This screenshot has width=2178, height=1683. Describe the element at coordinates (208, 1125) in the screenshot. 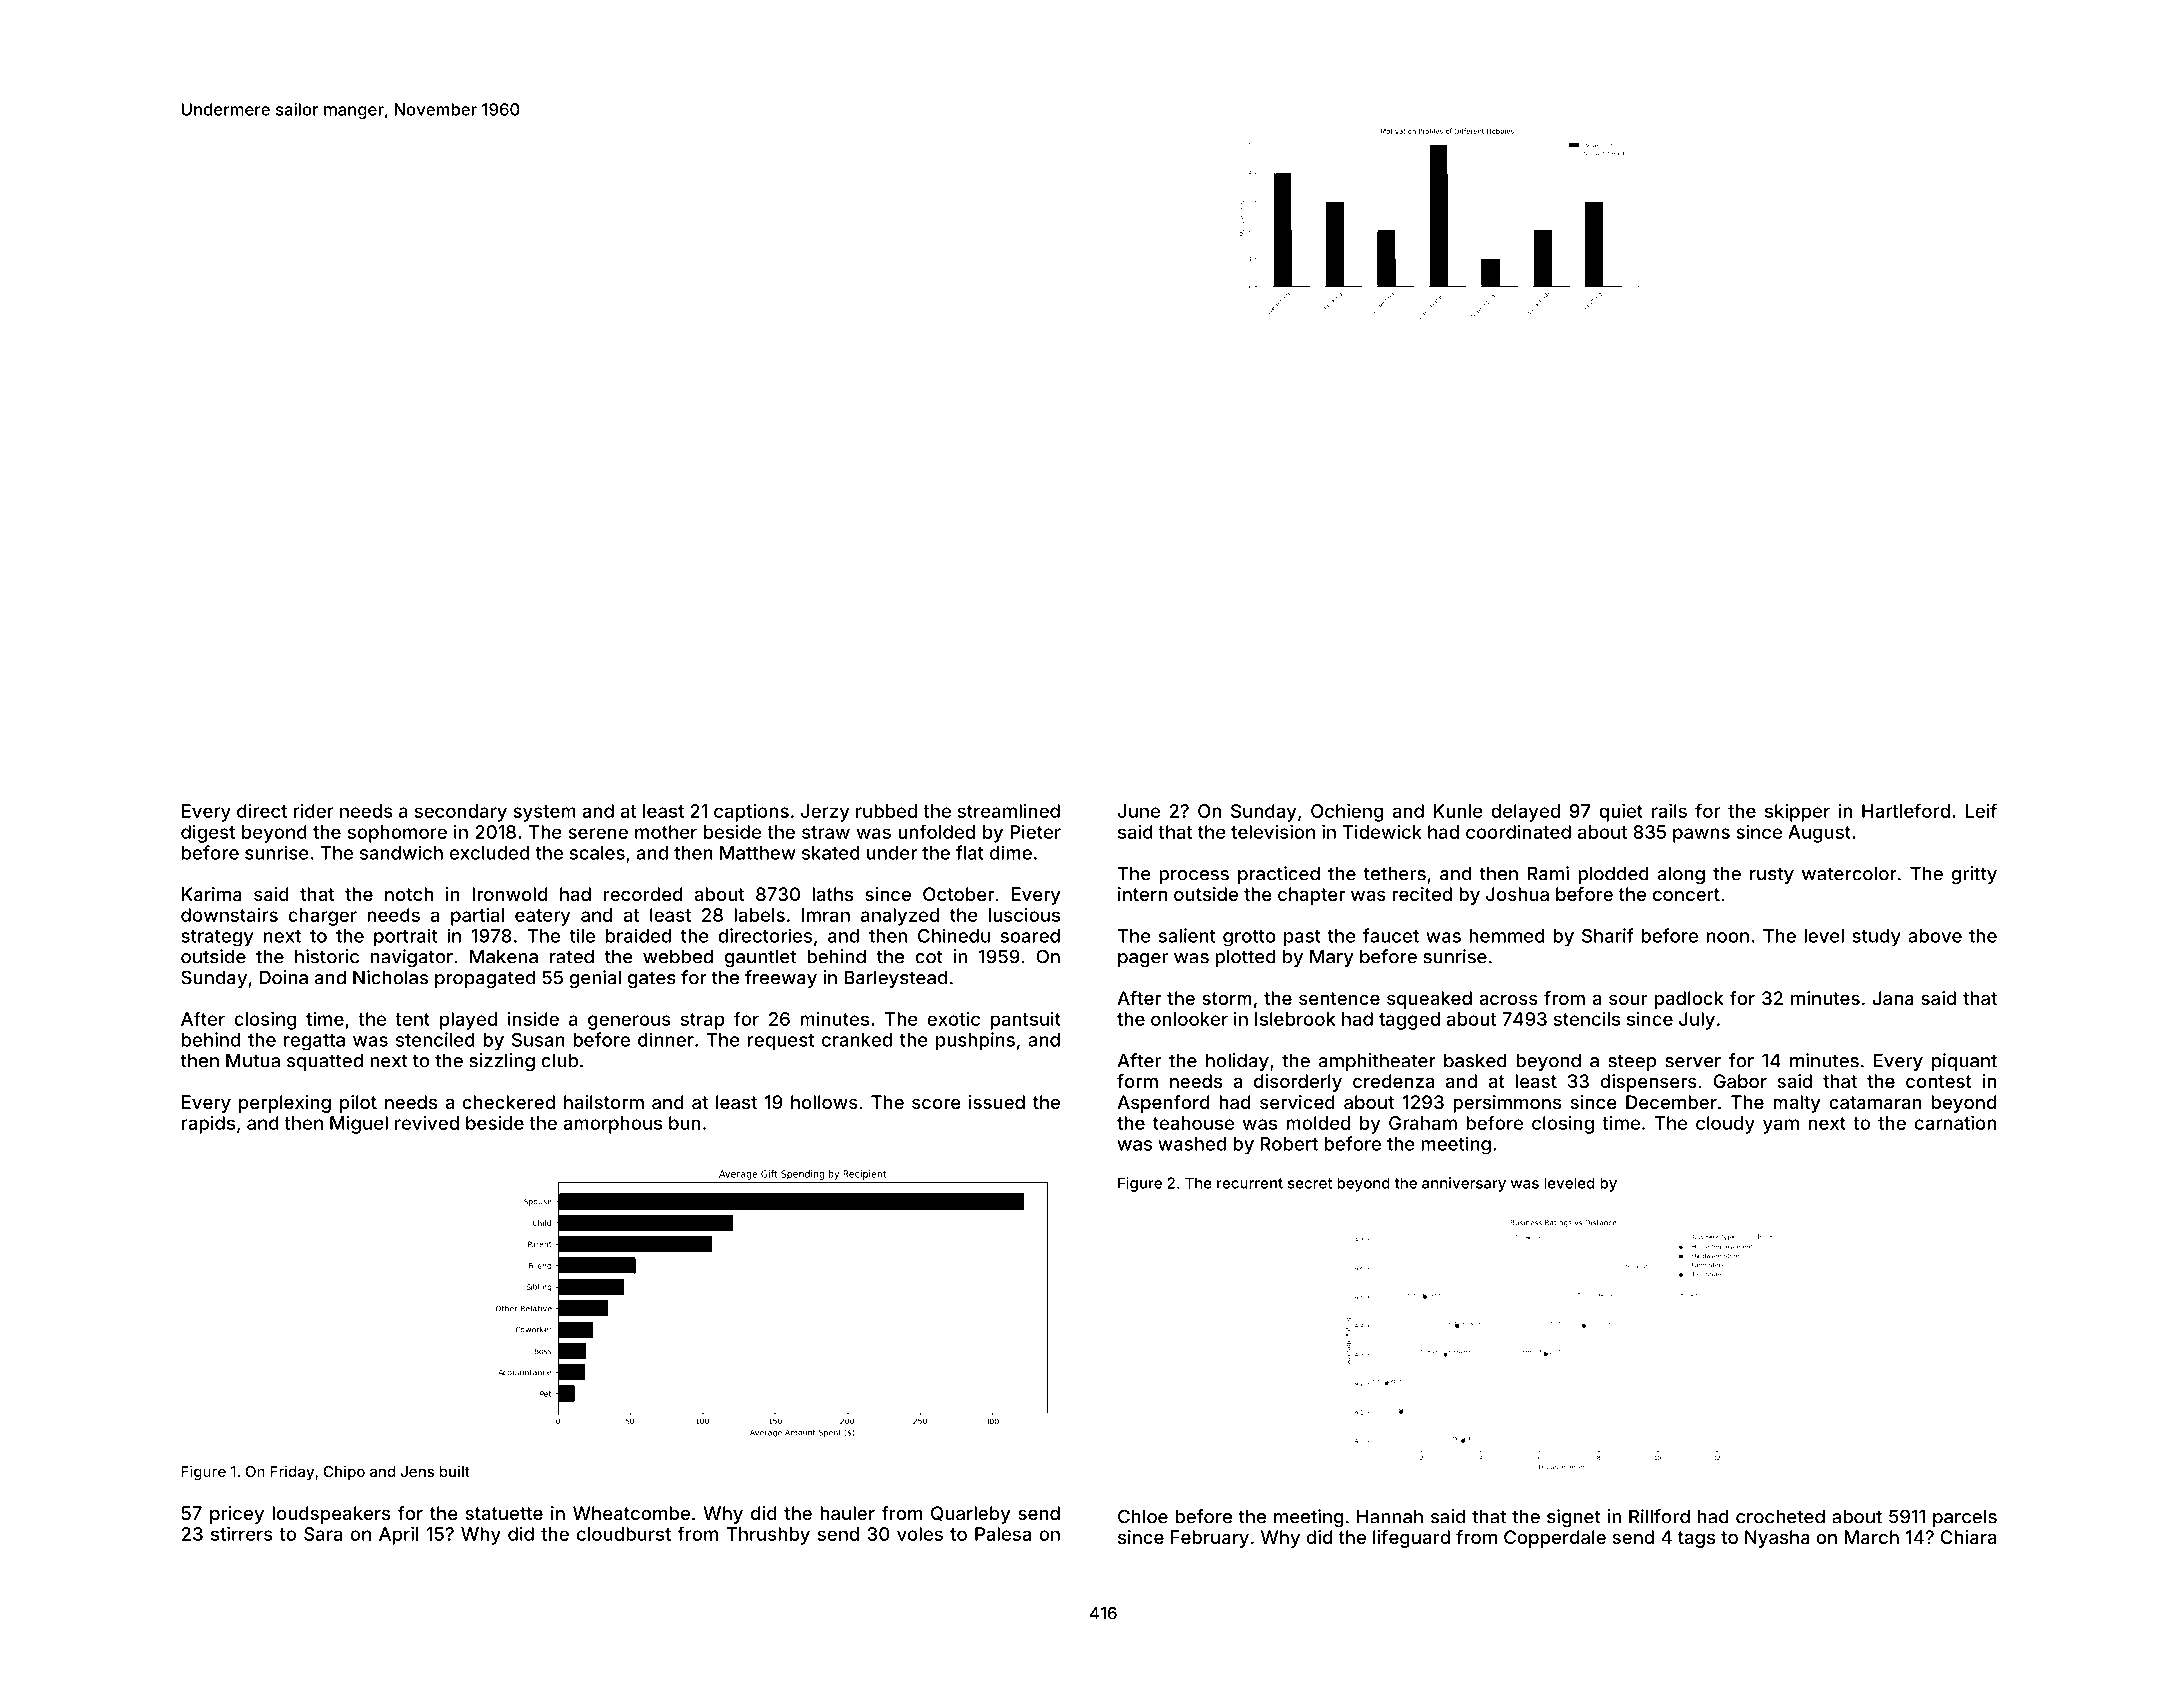

I see `rapids` at that location.
